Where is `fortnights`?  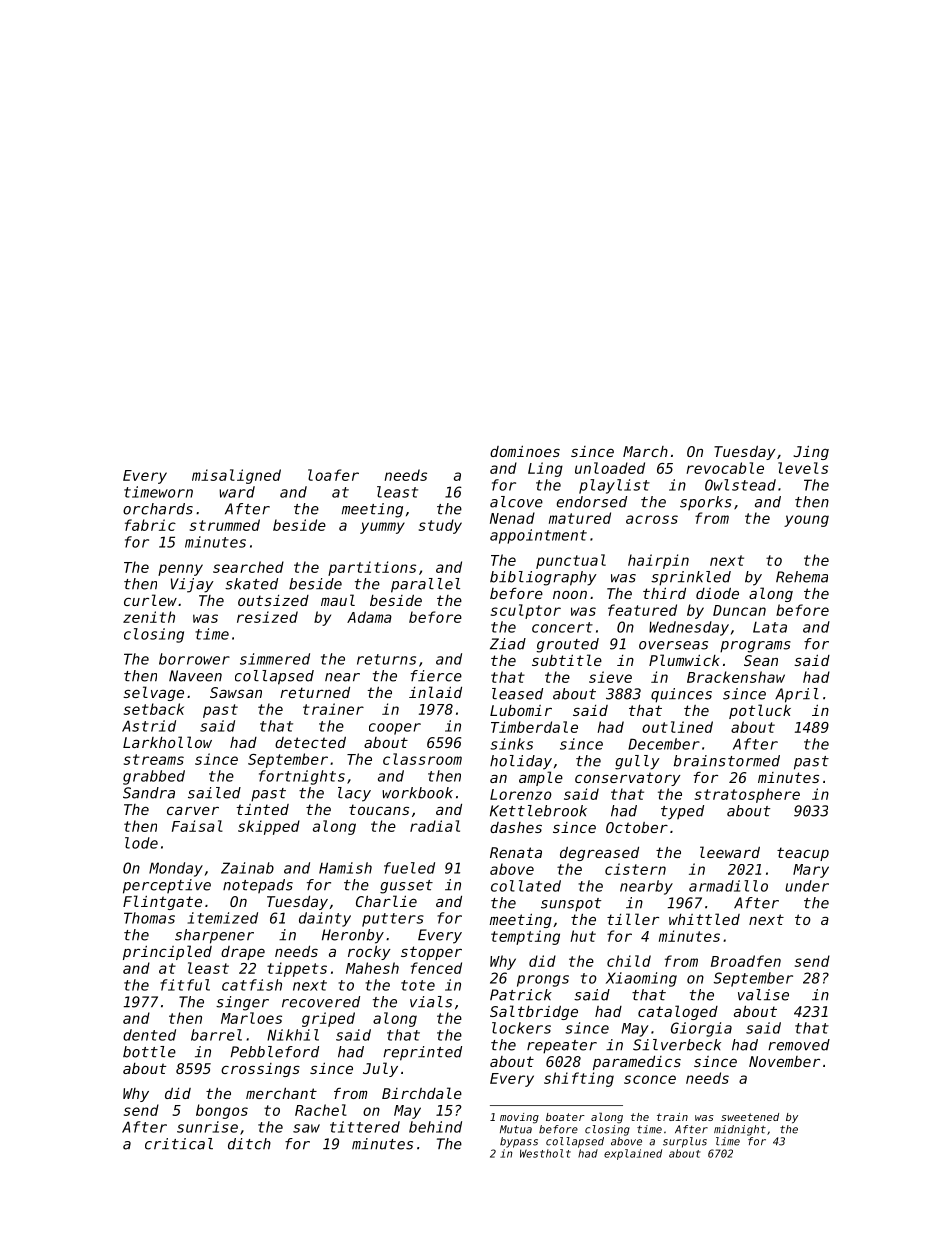 fortnights is located at coordinates (302, 777).
